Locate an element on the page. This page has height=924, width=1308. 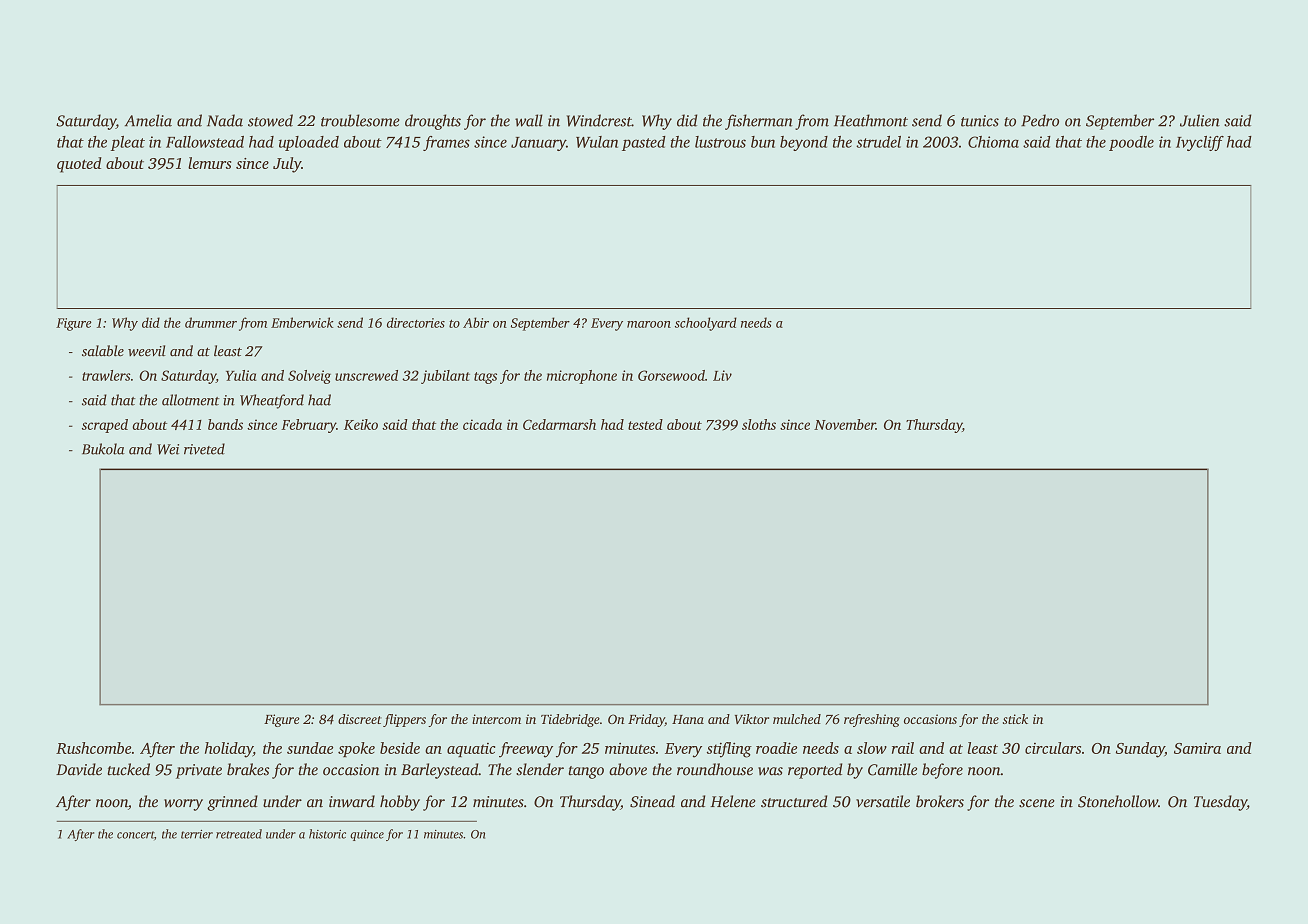
November is located at coordinates (845, 424).
